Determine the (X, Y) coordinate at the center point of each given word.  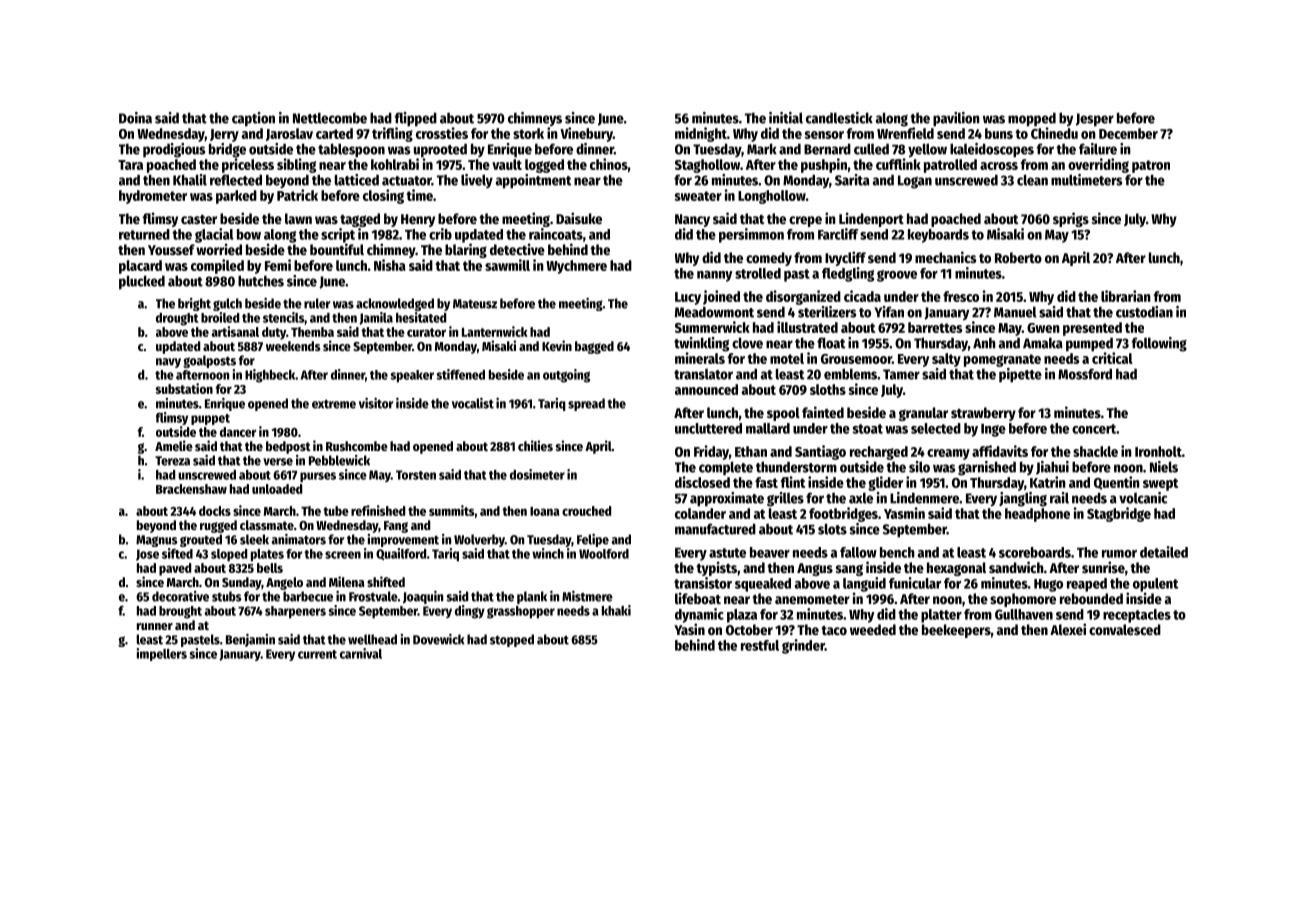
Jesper (1095, 120)
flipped (416, 119)
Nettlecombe (330, 118)
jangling (1023, 499)
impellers (161, 654)
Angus (815, 569)
